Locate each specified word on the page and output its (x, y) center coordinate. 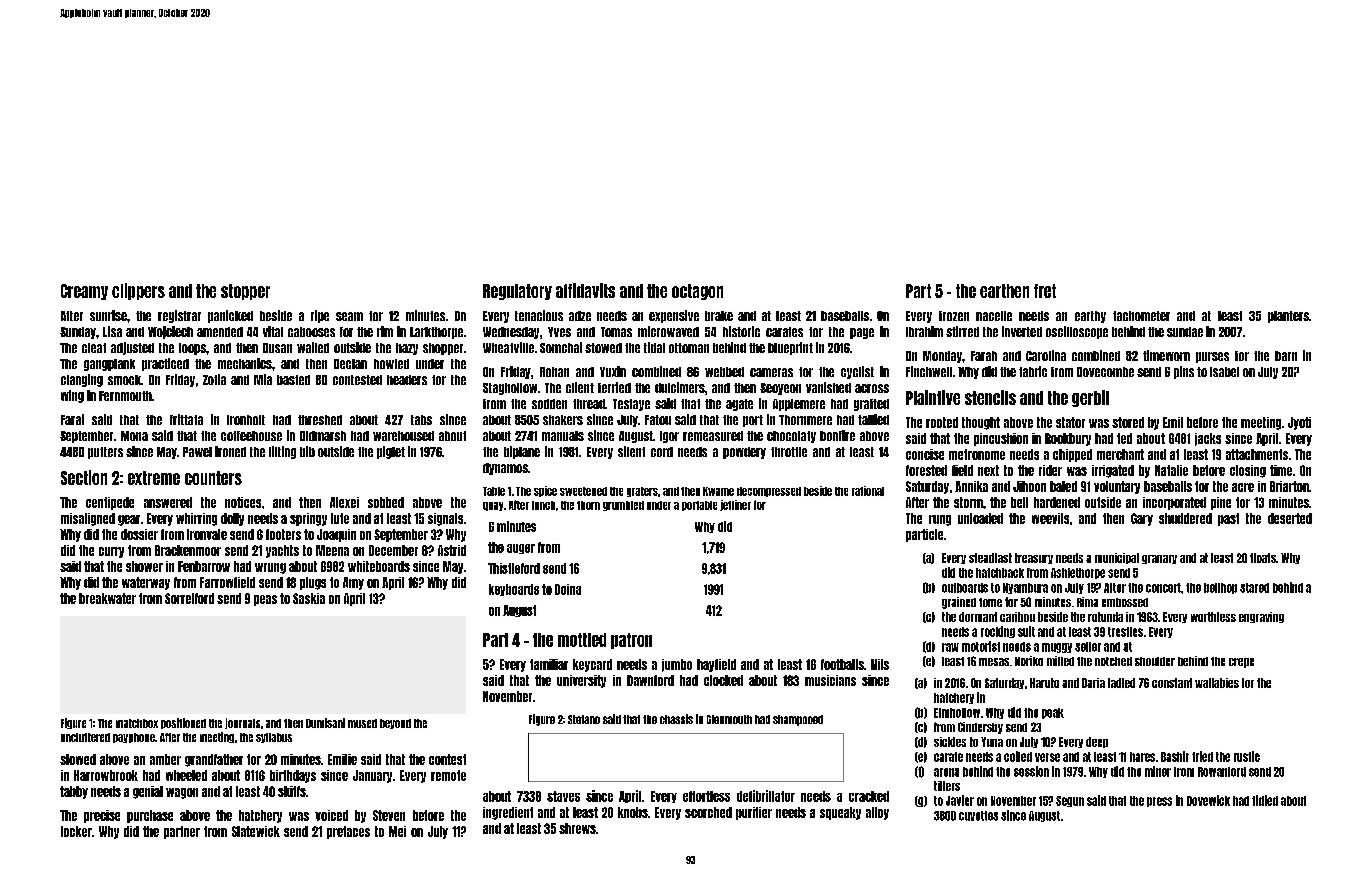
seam (349, 316)
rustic (1247, 756)
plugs (313, 583)
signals (445, 519)
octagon (697, 292)
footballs (842, 664)
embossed (1125, 602)
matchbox (137, 723)
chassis (676, 719)
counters (213, 478)
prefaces (348, 832)
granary (1159, 559)
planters (1288, 317)
